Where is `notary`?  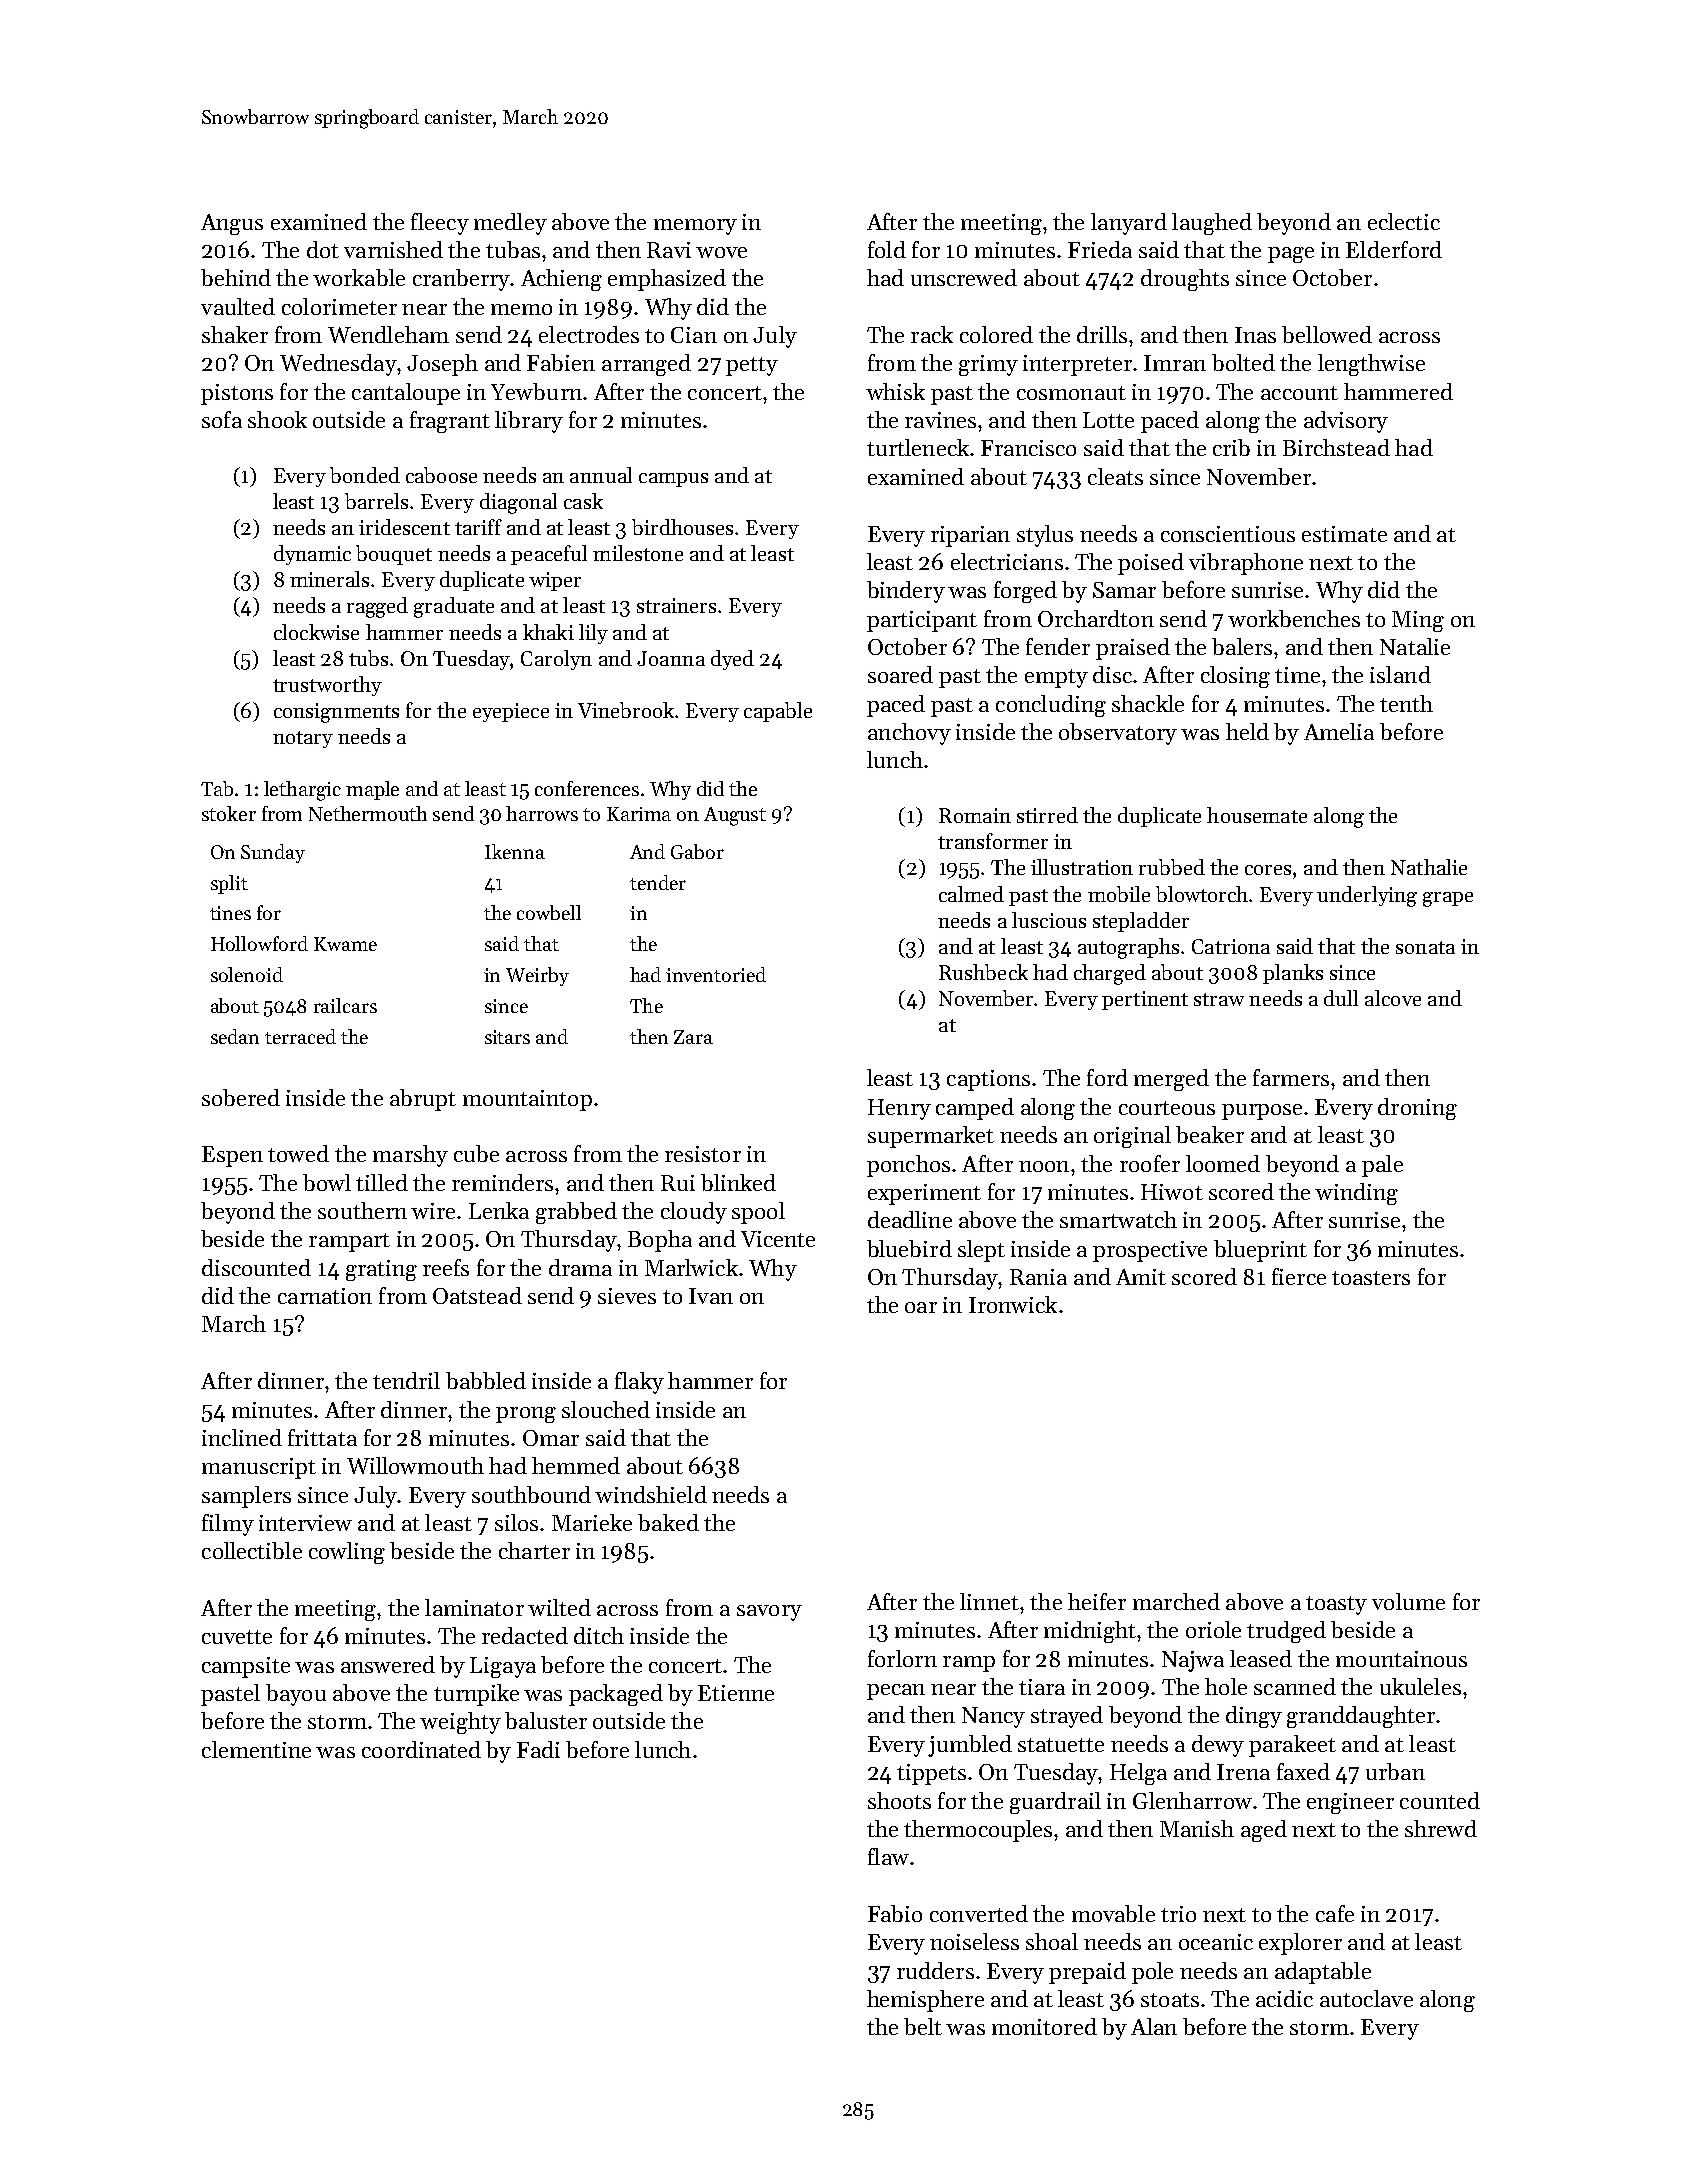
notary is located at coordinates (303, 739).
